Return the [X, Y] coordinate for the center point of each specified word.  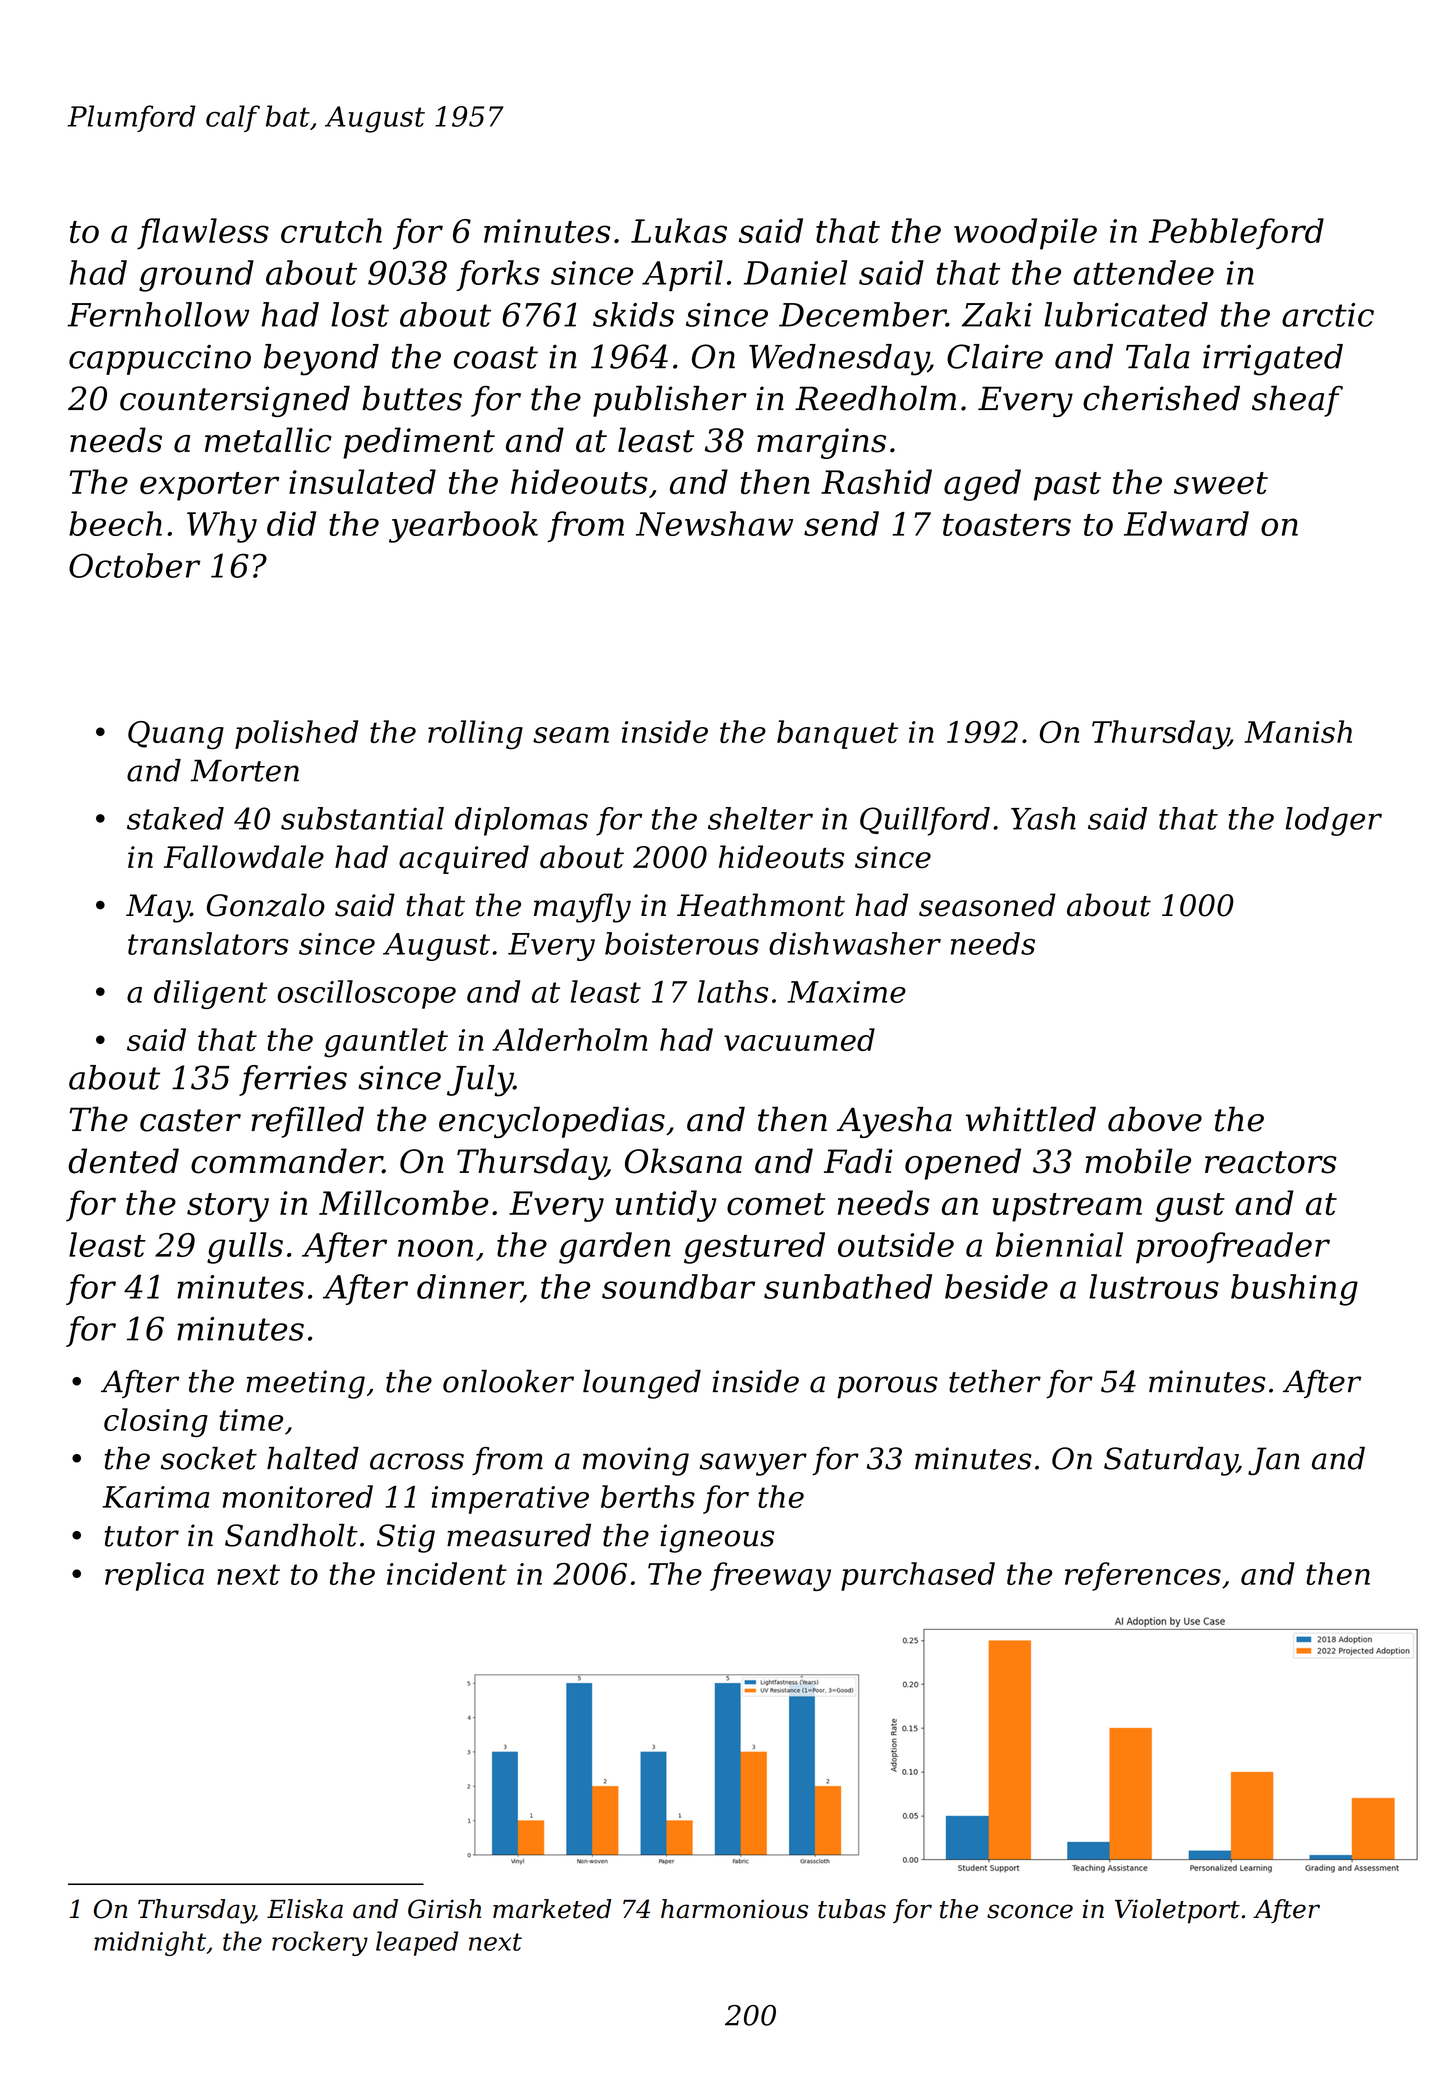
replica [154, 1576]
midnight [150, 1943]
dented [123, 1161]
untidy [666, 1206]
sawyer [753, 1464]
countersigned [235, 401]
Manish [1298, 731]
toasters [1007, 525]
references [1143, 1576]
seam [571, 735]
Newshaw [714, 523]
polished [296, 734]
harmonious [734, 1909]
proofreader [1233, 1248]
